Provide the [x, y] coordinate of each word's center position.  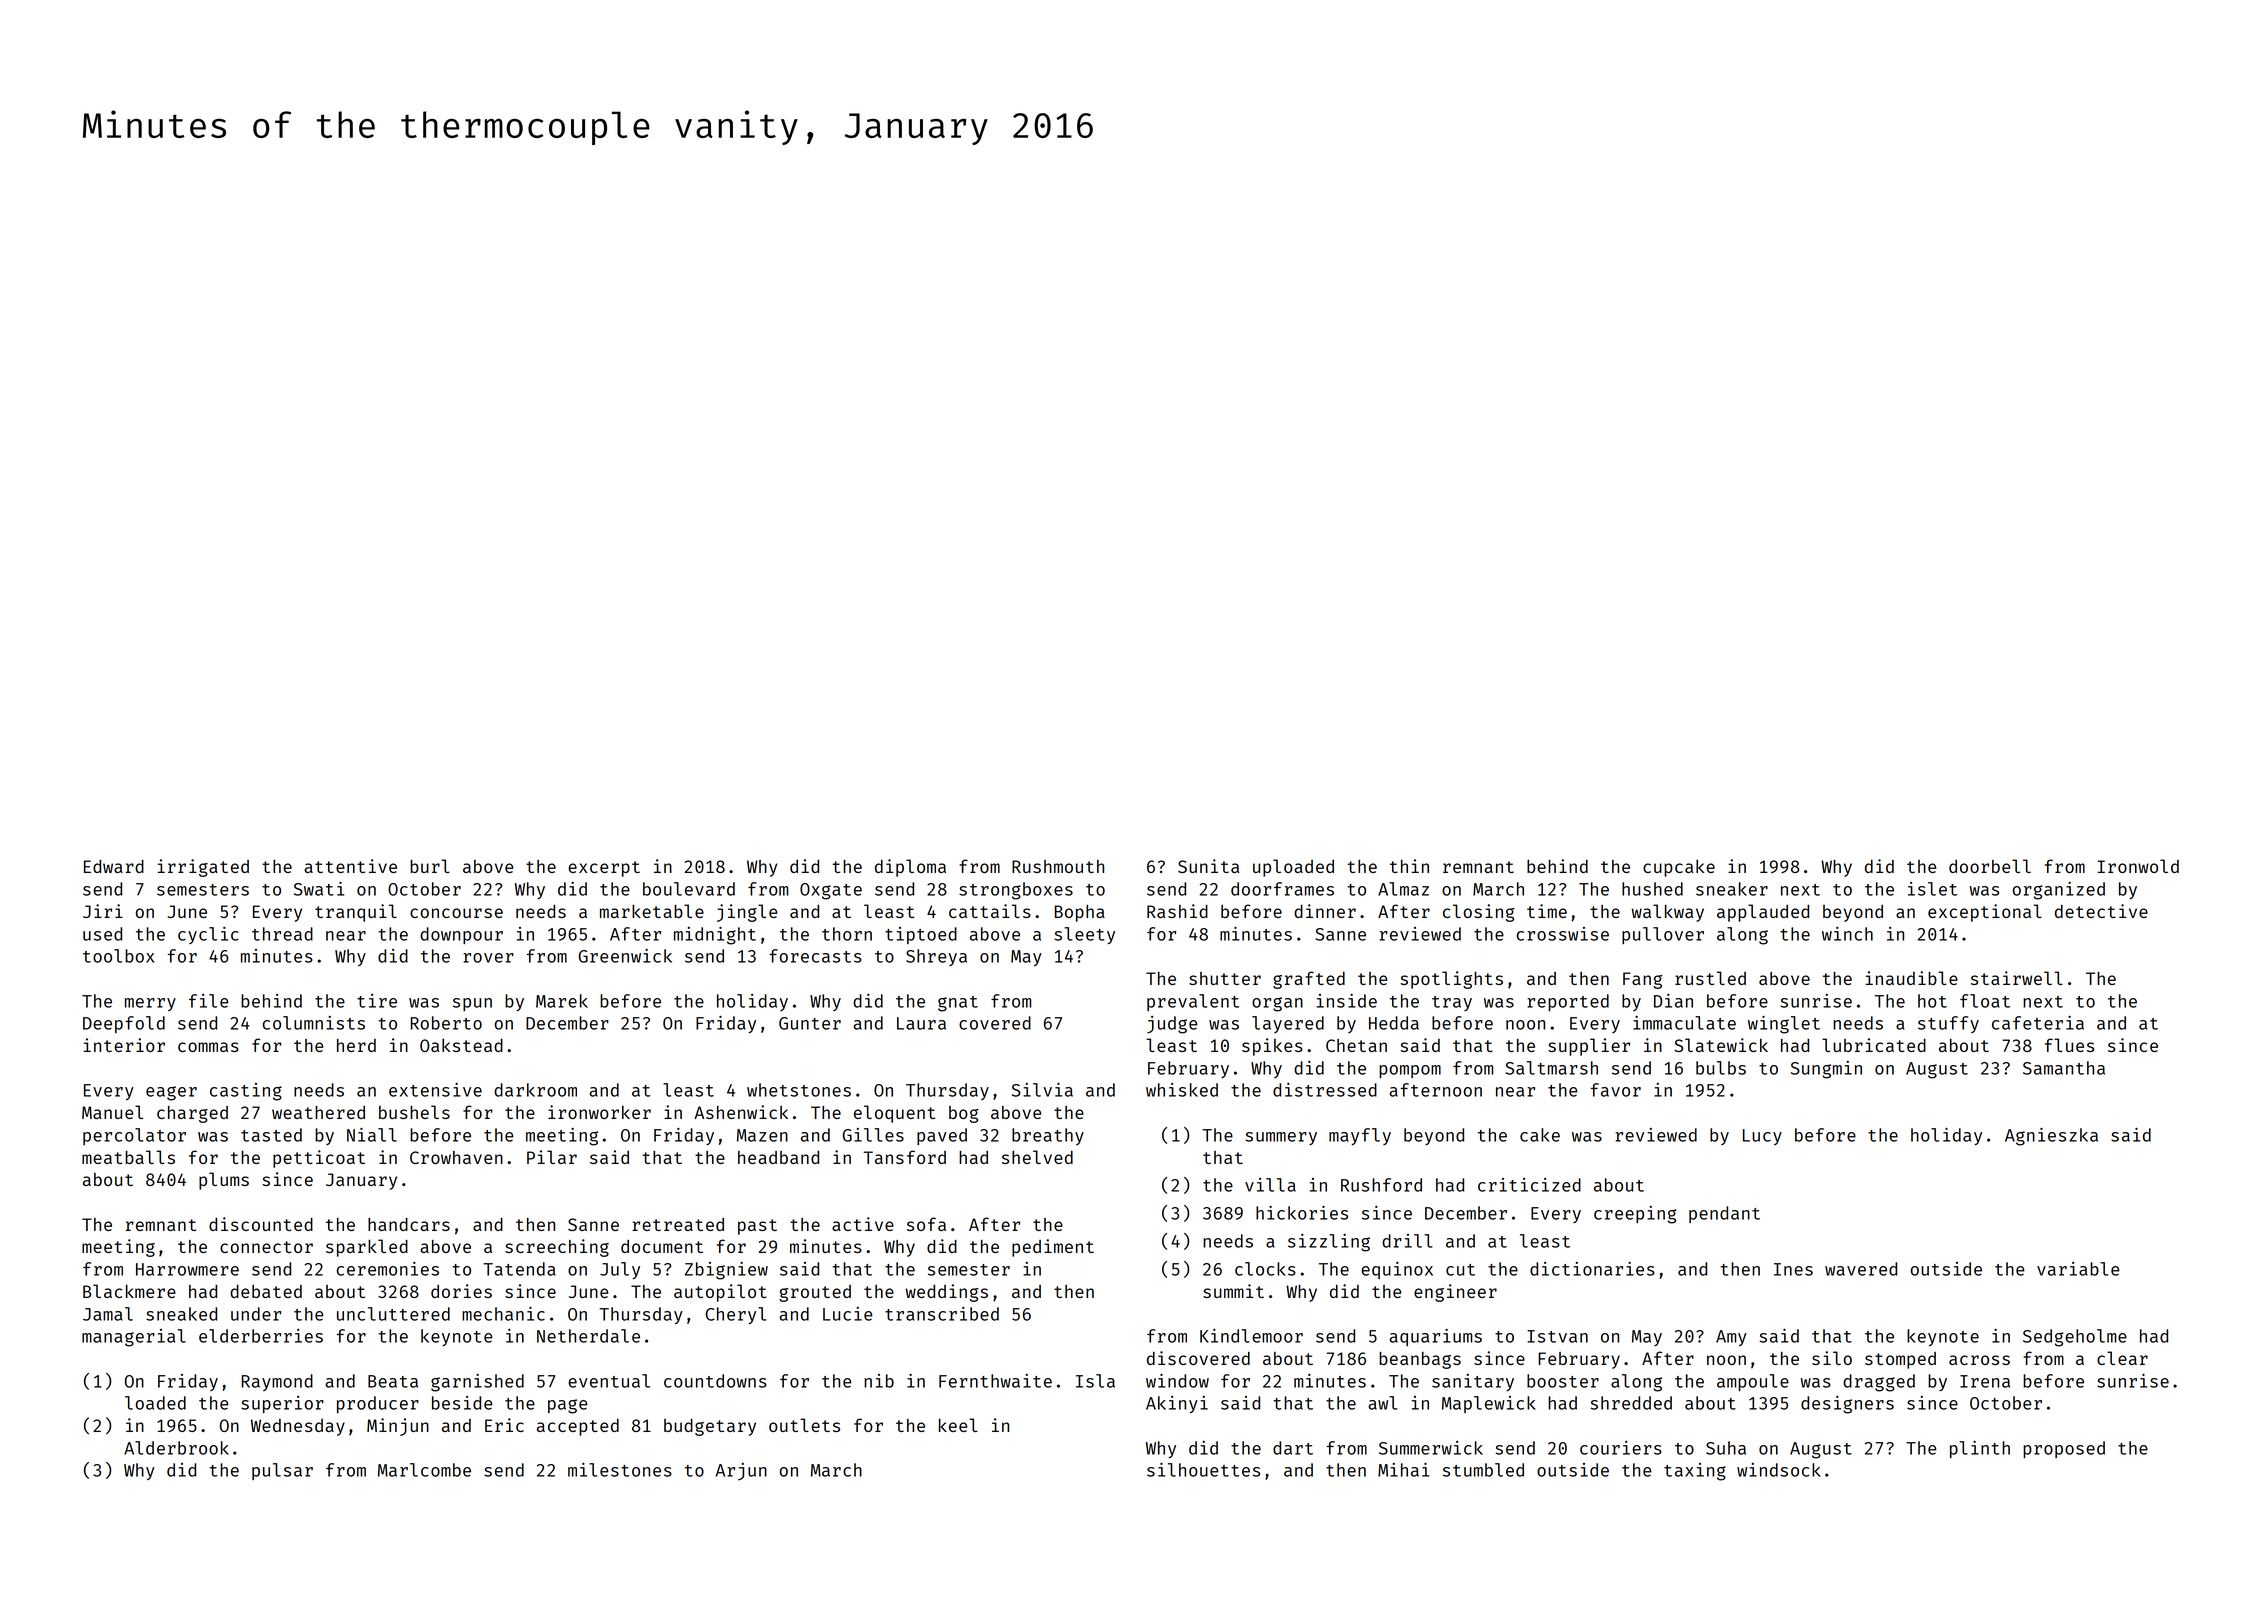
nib [879, 1381]
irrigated [203, 868]
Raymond [277, 1382]
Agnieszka [2051, 1137]
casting [246, 1092]
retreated [678, 1224]
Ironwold [2138, 866]
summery [1281, 1138]
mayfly [1360, 1136]
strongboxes [1016, 891]
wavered [1861, 1269]
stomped [1900, 1360]
